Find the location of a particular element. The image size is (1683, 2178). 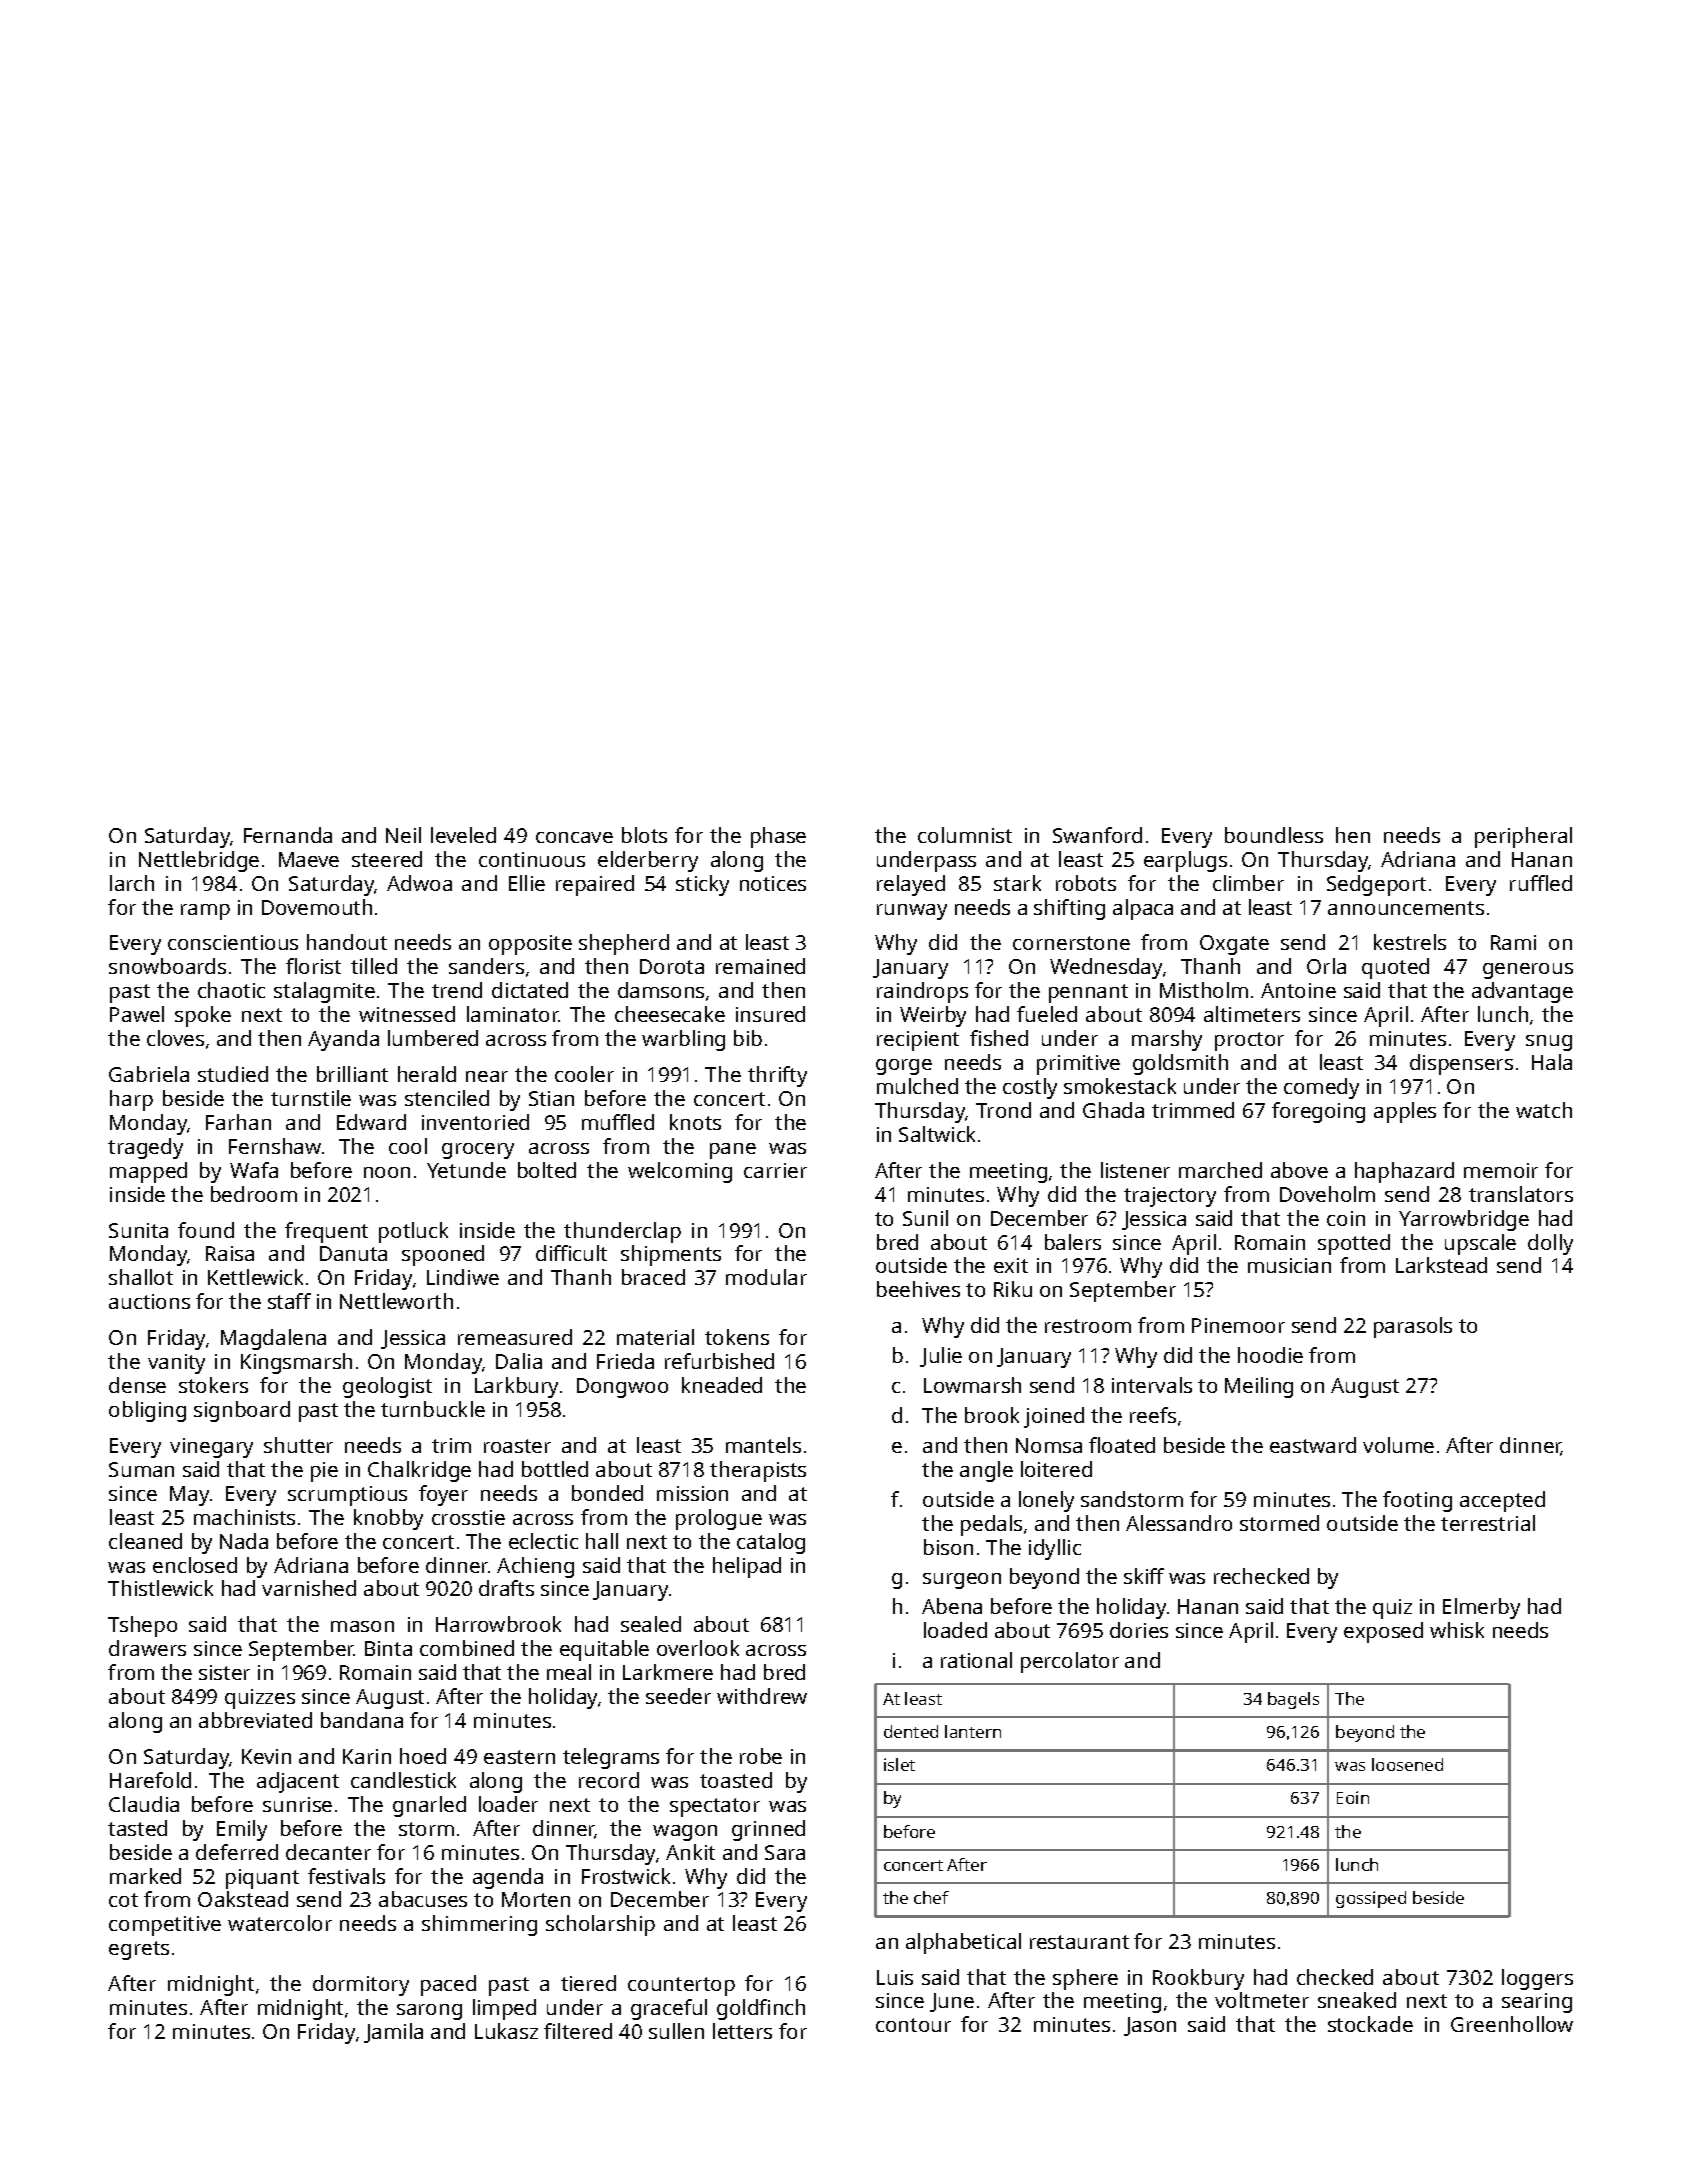

Frieda is located at coordinates (625, 1361).
